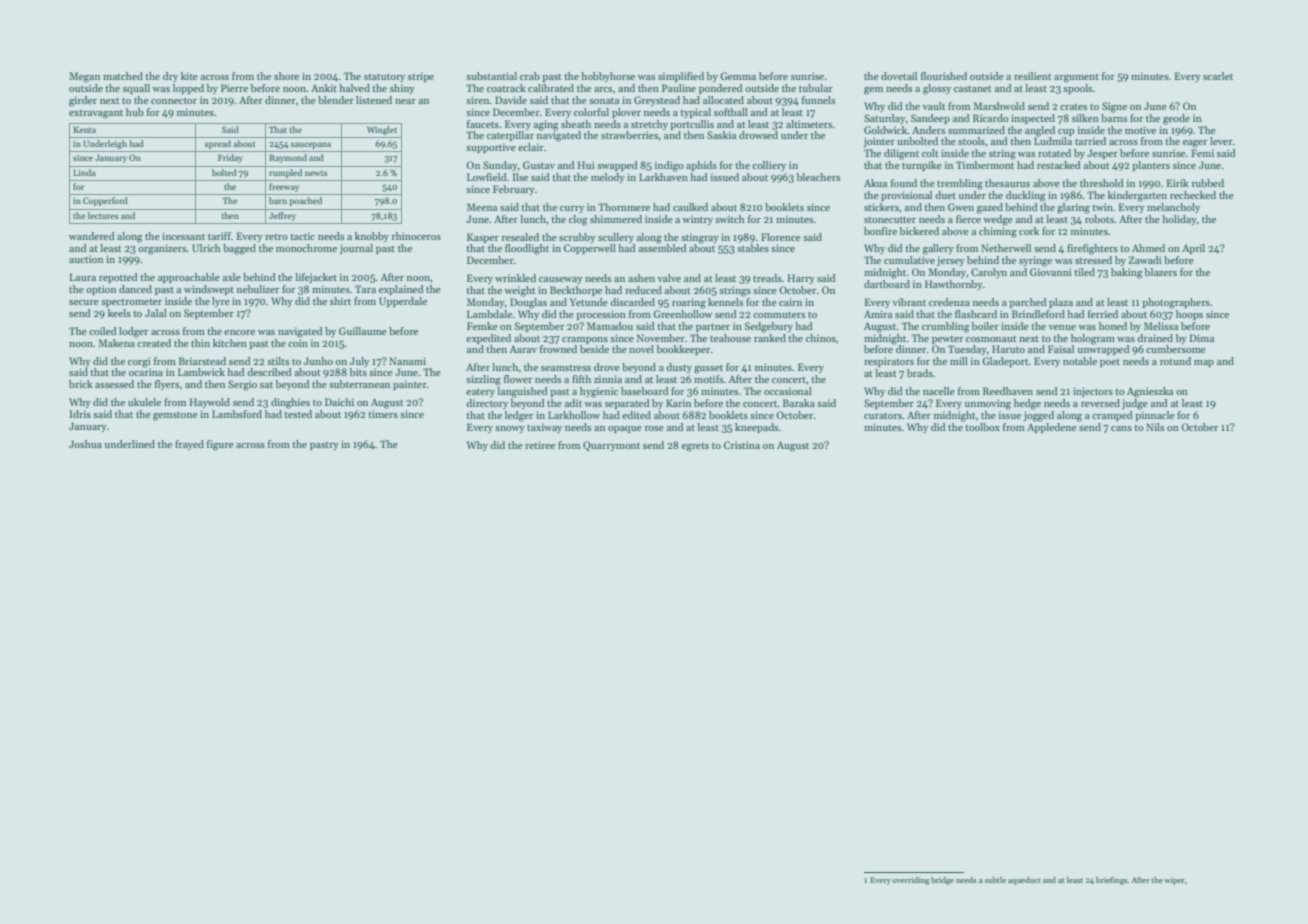 The image size is (1308, 924). What do you see at coordinates (944, 76) in the document?
I see `flourished` at bounding box center [944, 76].
